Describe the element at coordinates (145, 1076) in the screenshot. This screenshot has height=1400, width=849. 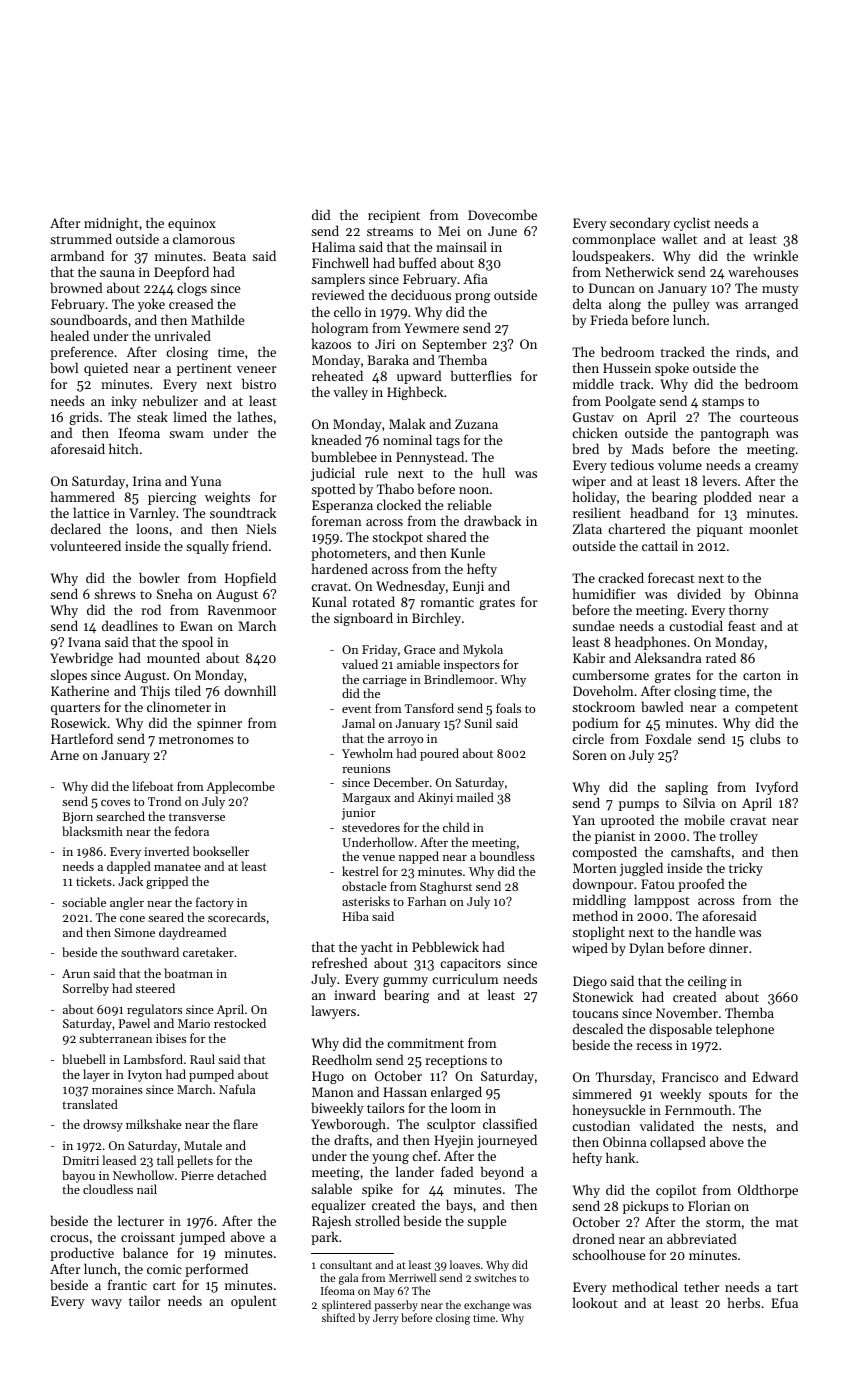
I see `Ivyton` at that location.
